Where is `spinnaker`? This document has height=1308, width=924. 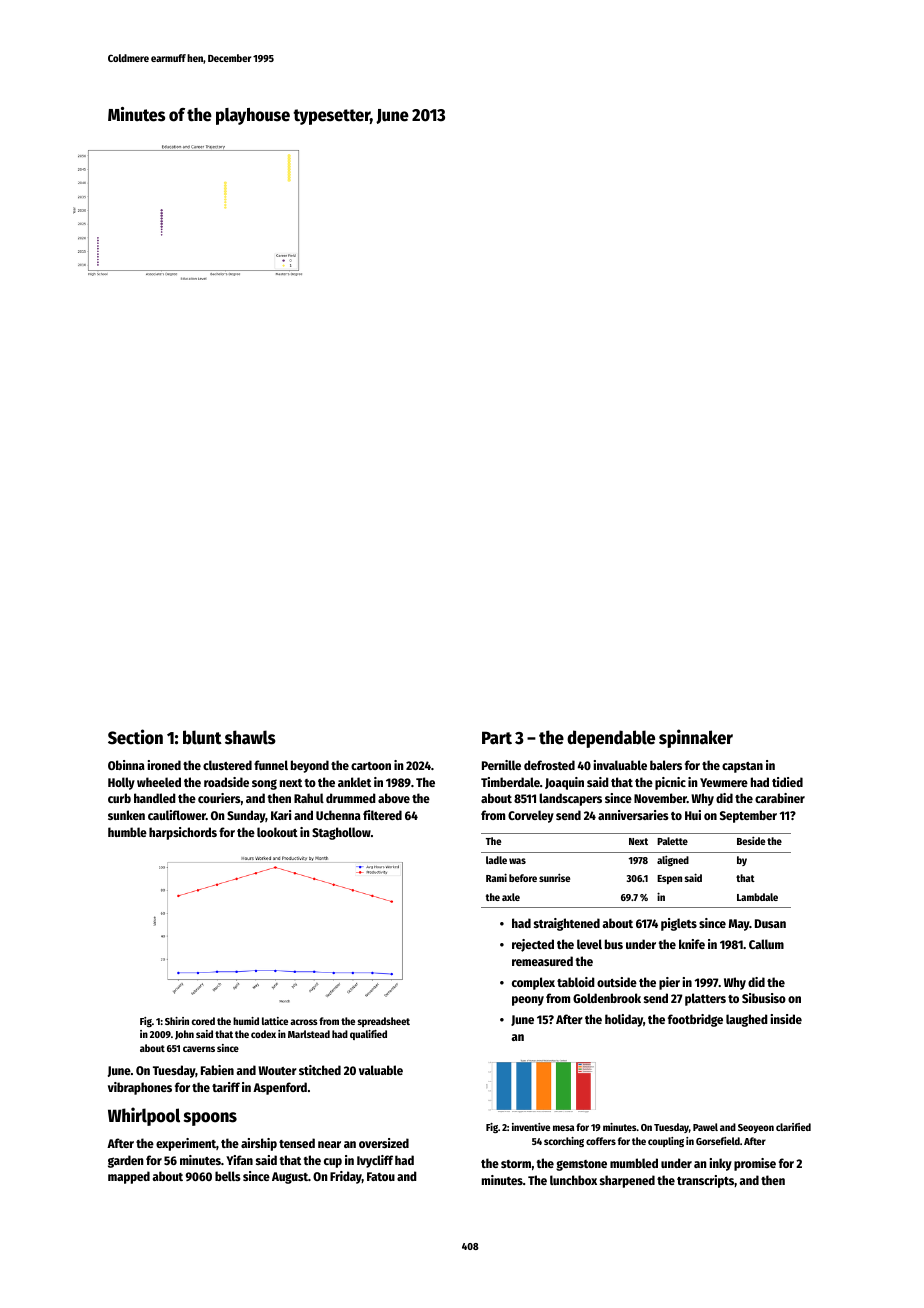 spinnaker is located at coordinates (696, 738).
